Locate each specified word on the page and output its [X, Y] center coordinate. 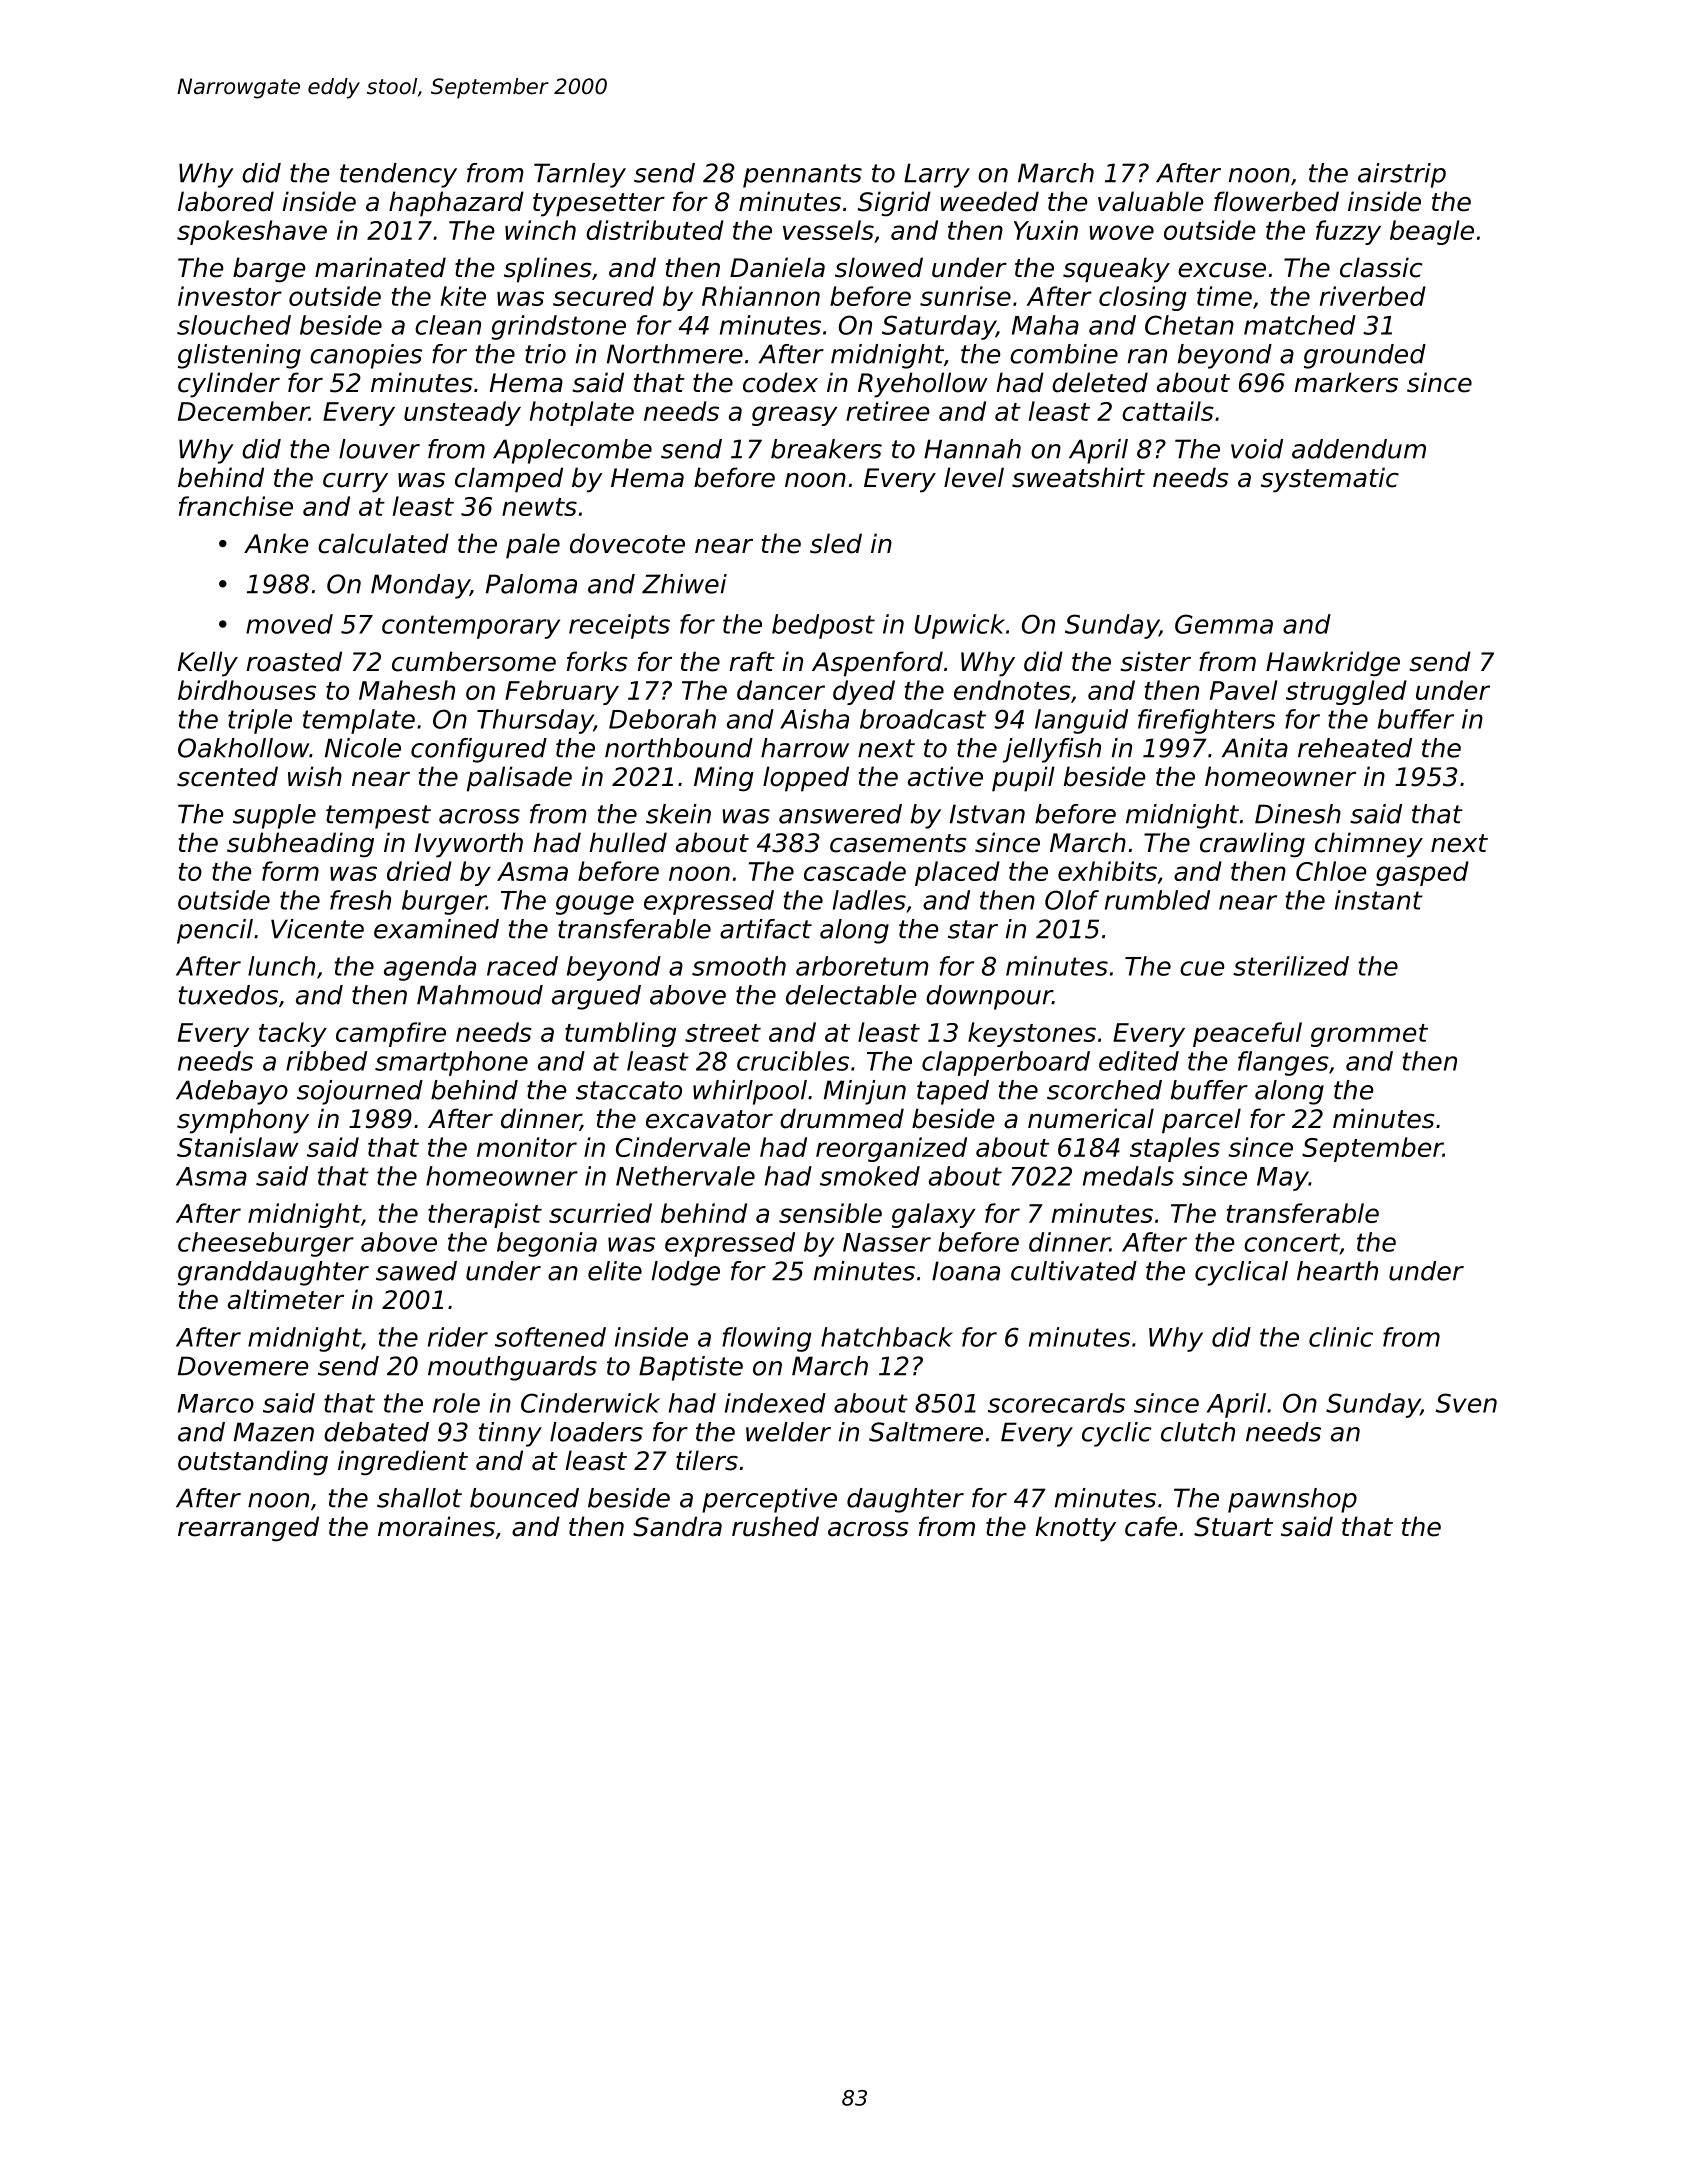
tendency [398, 175]
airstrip [1402, 175]
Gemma [1224, 624]
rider [458, 1337]
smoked [870, 1176]
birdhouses [247, 690]
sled [836, 543]
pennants [802, 176]
